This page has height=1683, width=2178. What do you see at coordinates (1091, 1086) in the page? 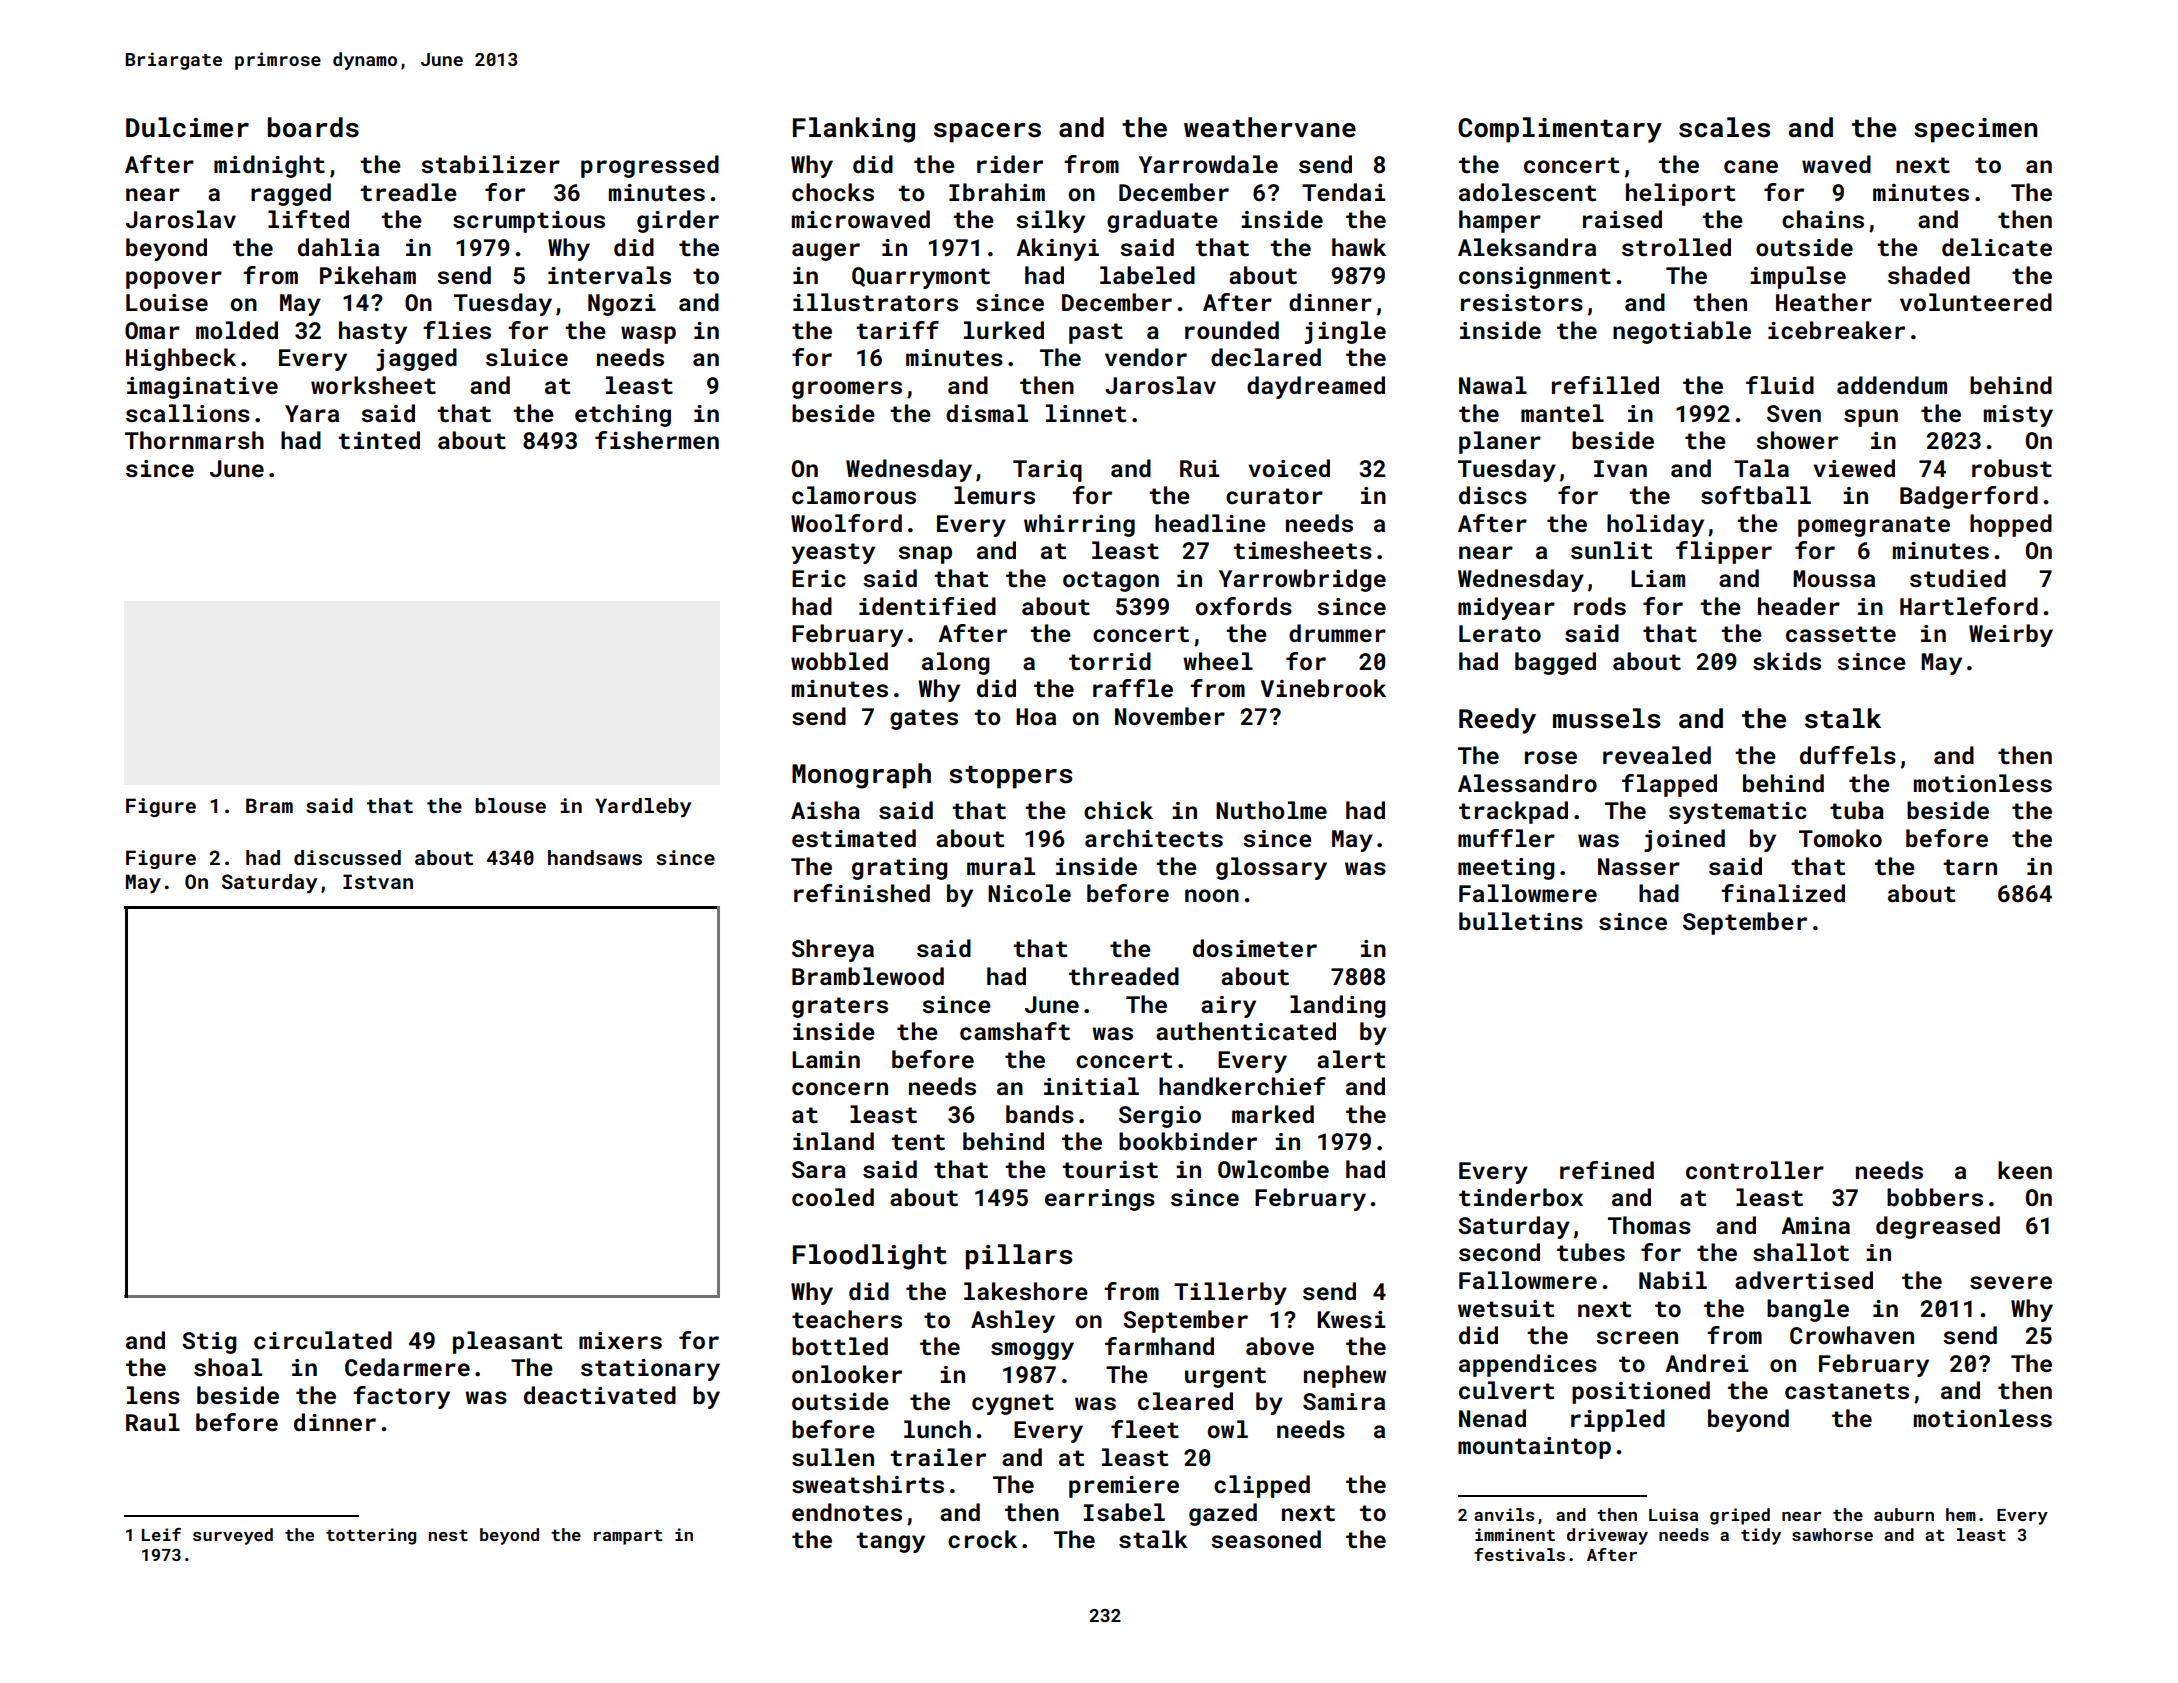
I see `initial` at bounding box center [1091, 1086].
